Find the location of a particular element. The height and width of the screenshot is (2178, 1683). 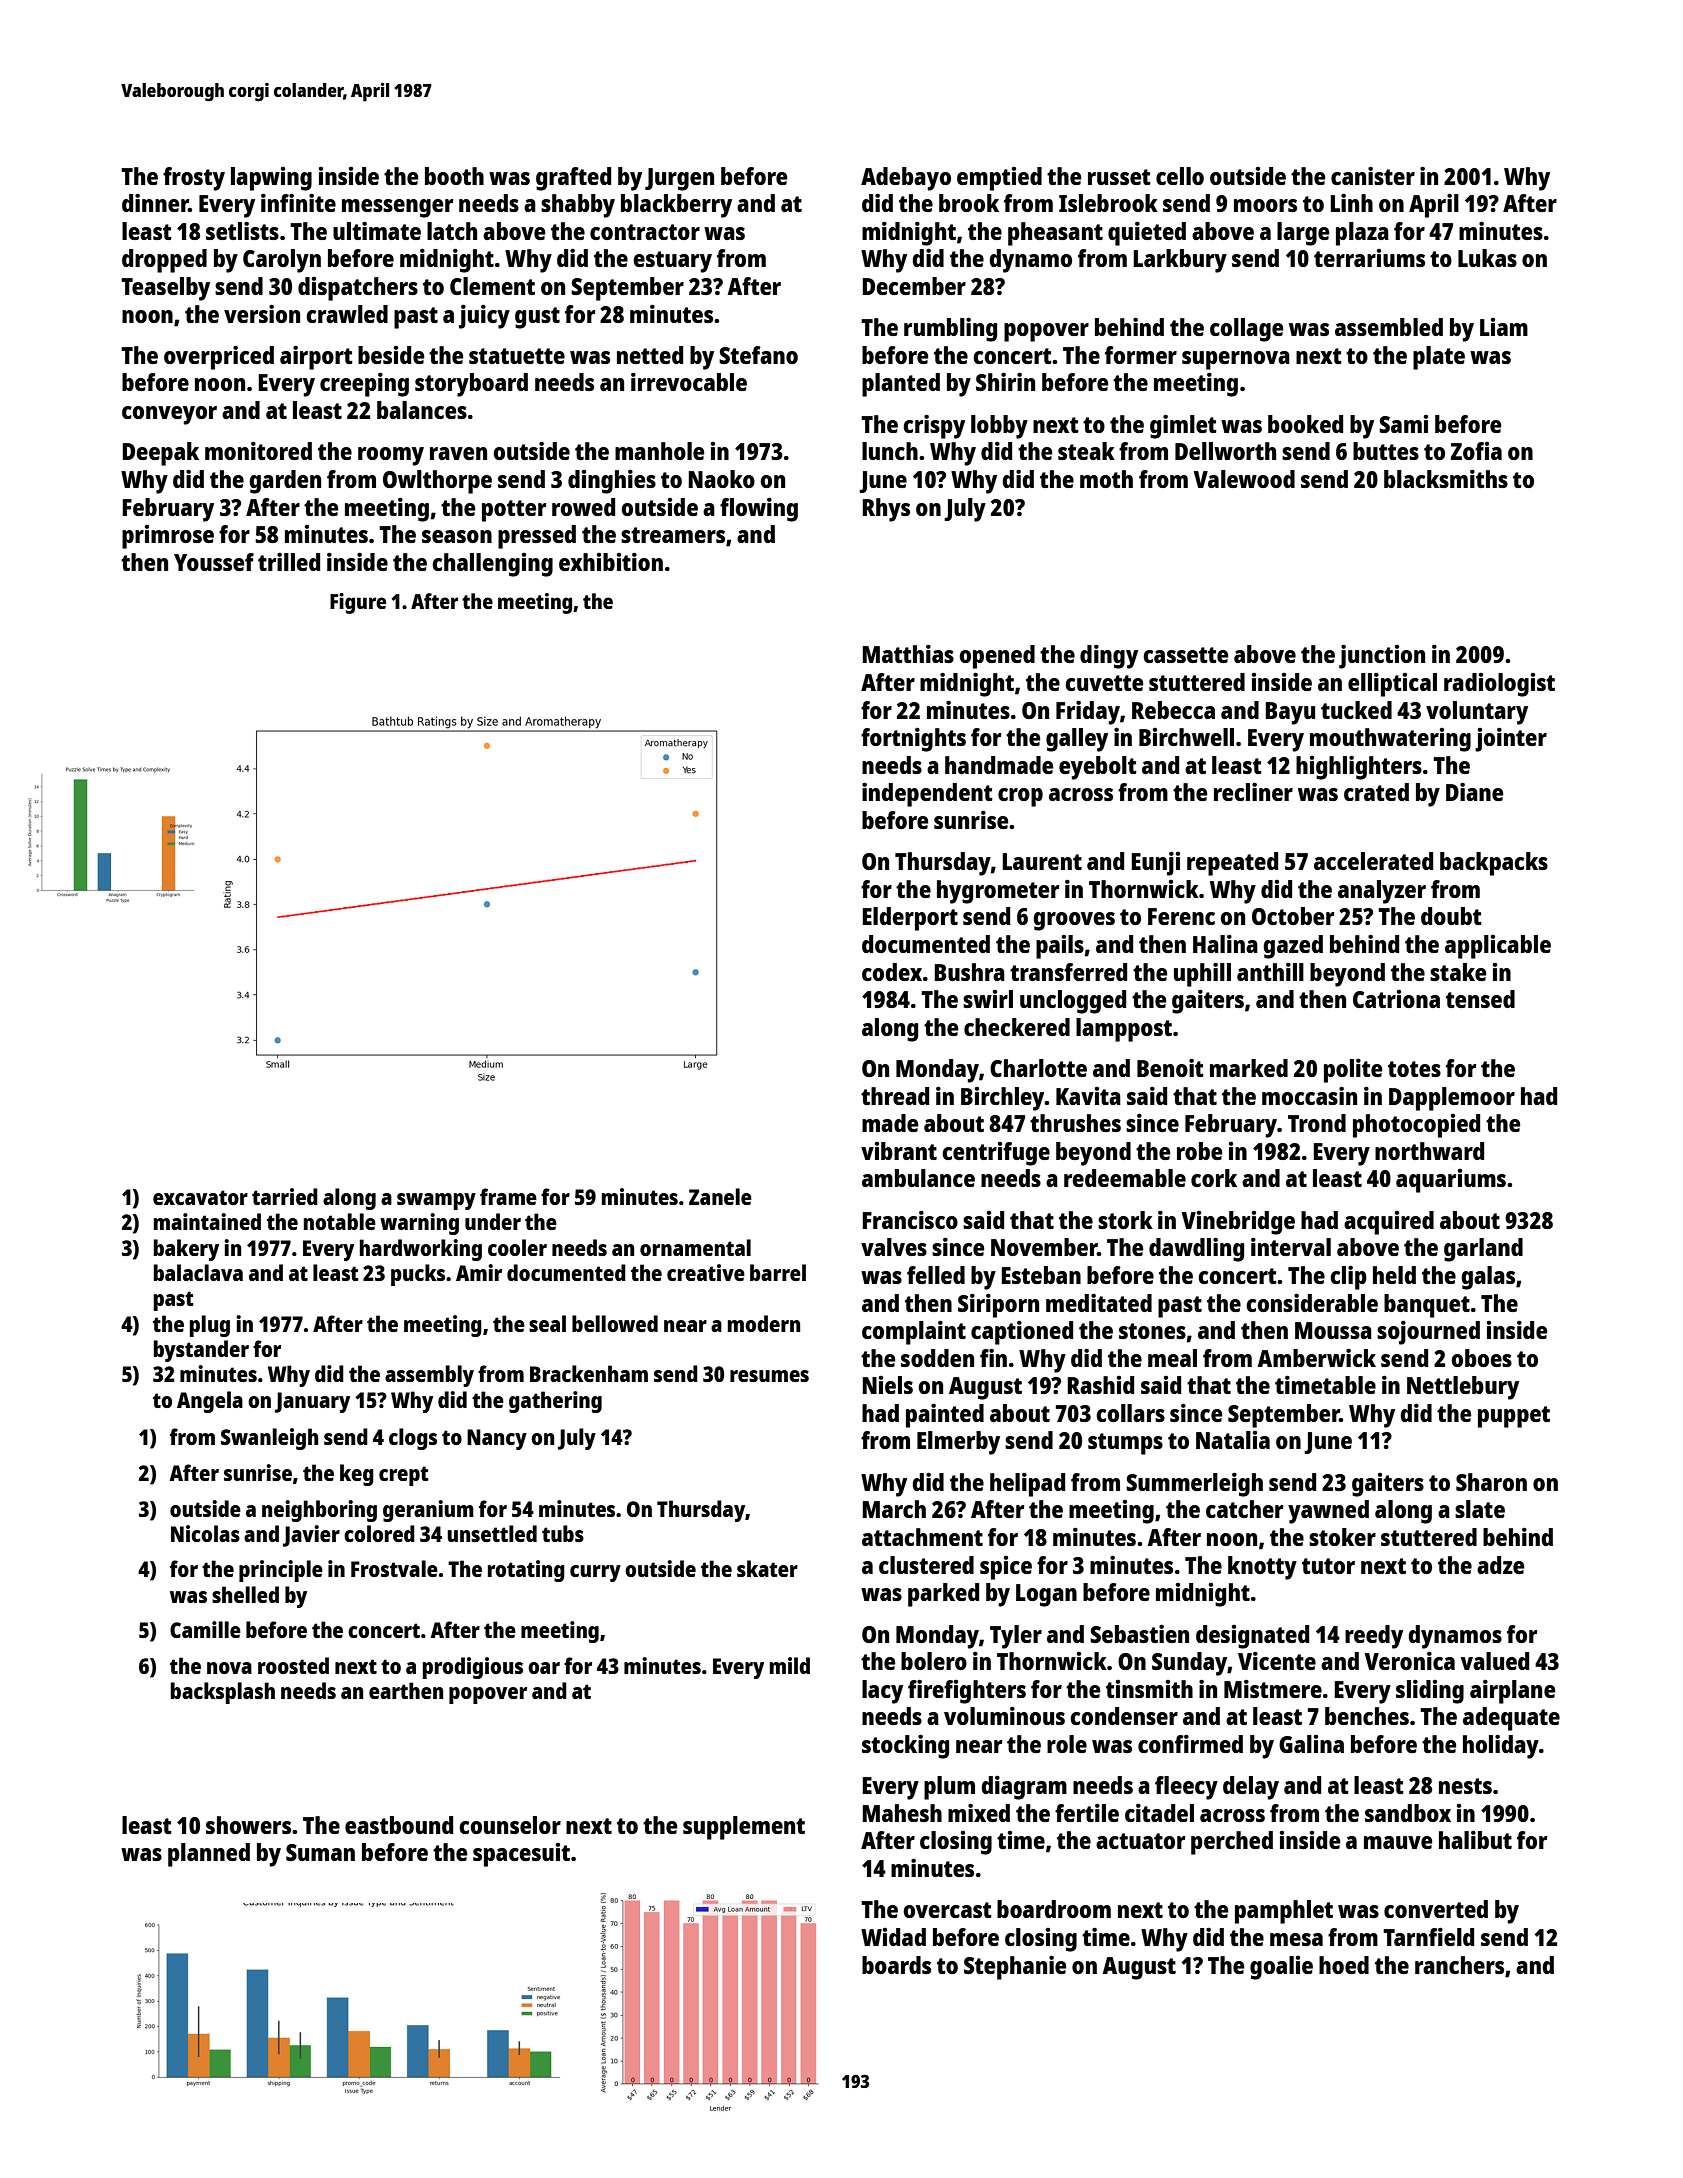

terrariums is located at coordinates (1369, 258).
